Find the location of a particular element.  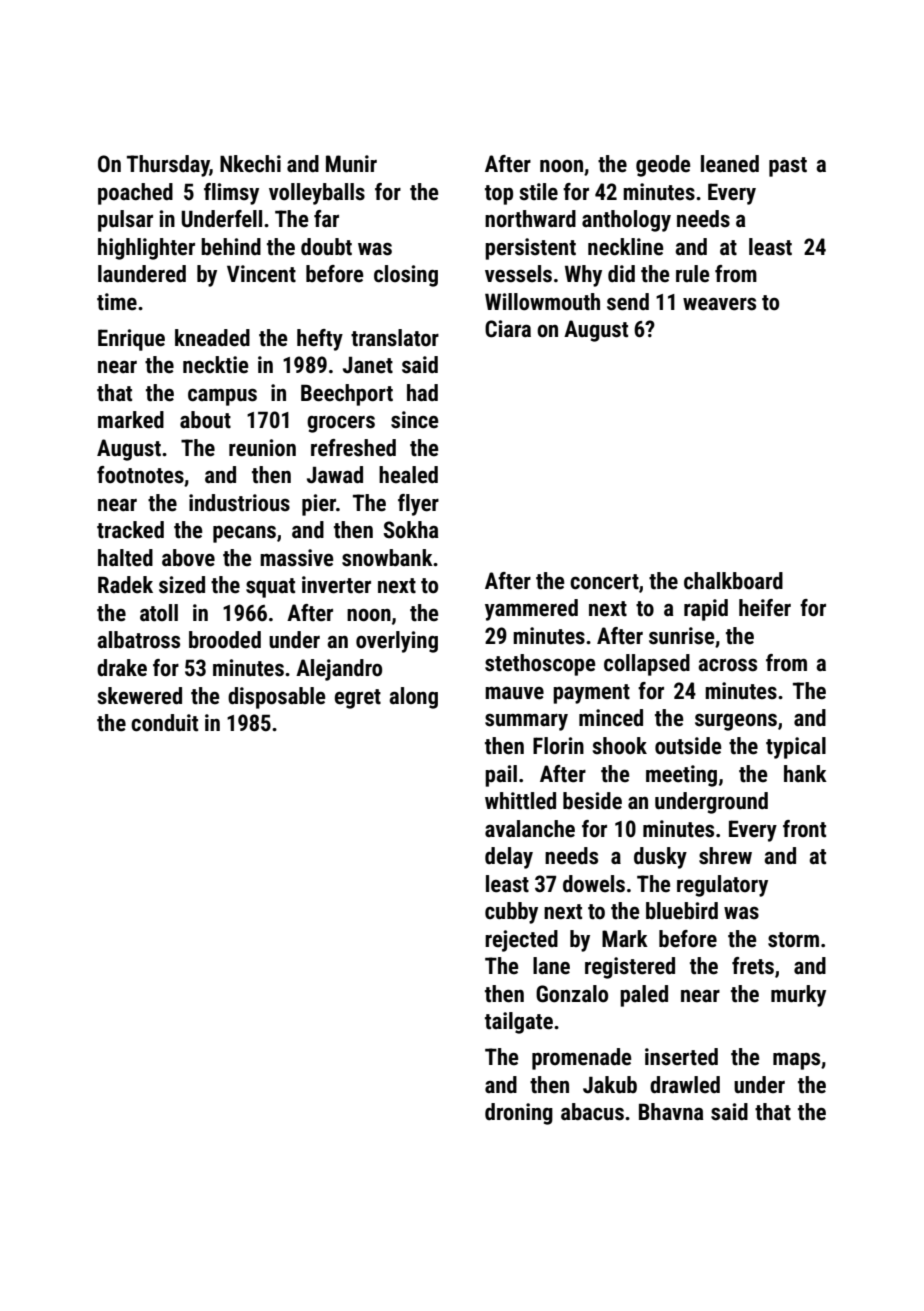

delay is located at coordinates (509, 858).
